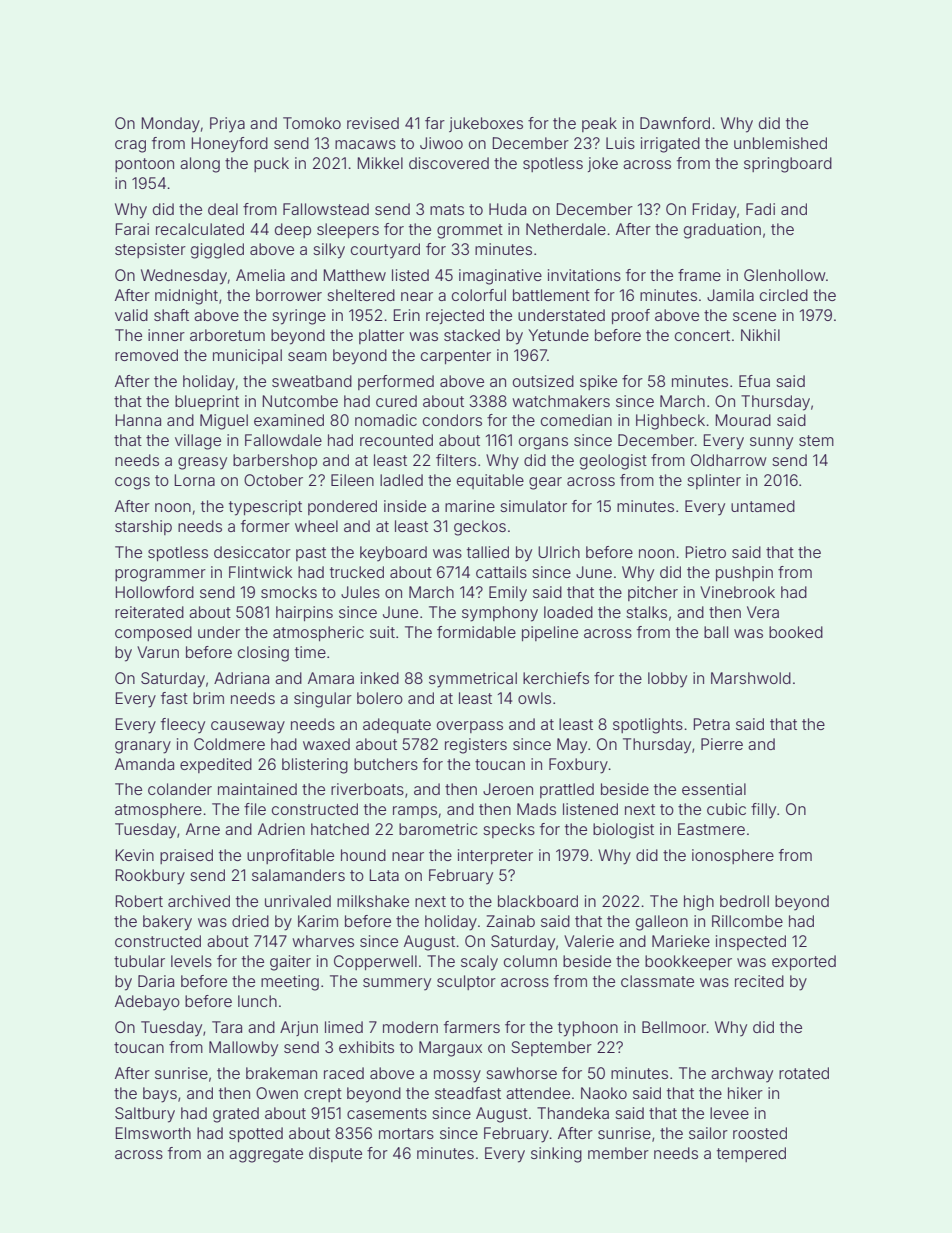 The height and width of the screenshot is (1233, 952). Describe the element at coordinates (143, 747) in the screenshot. I see `granary` at that location.
